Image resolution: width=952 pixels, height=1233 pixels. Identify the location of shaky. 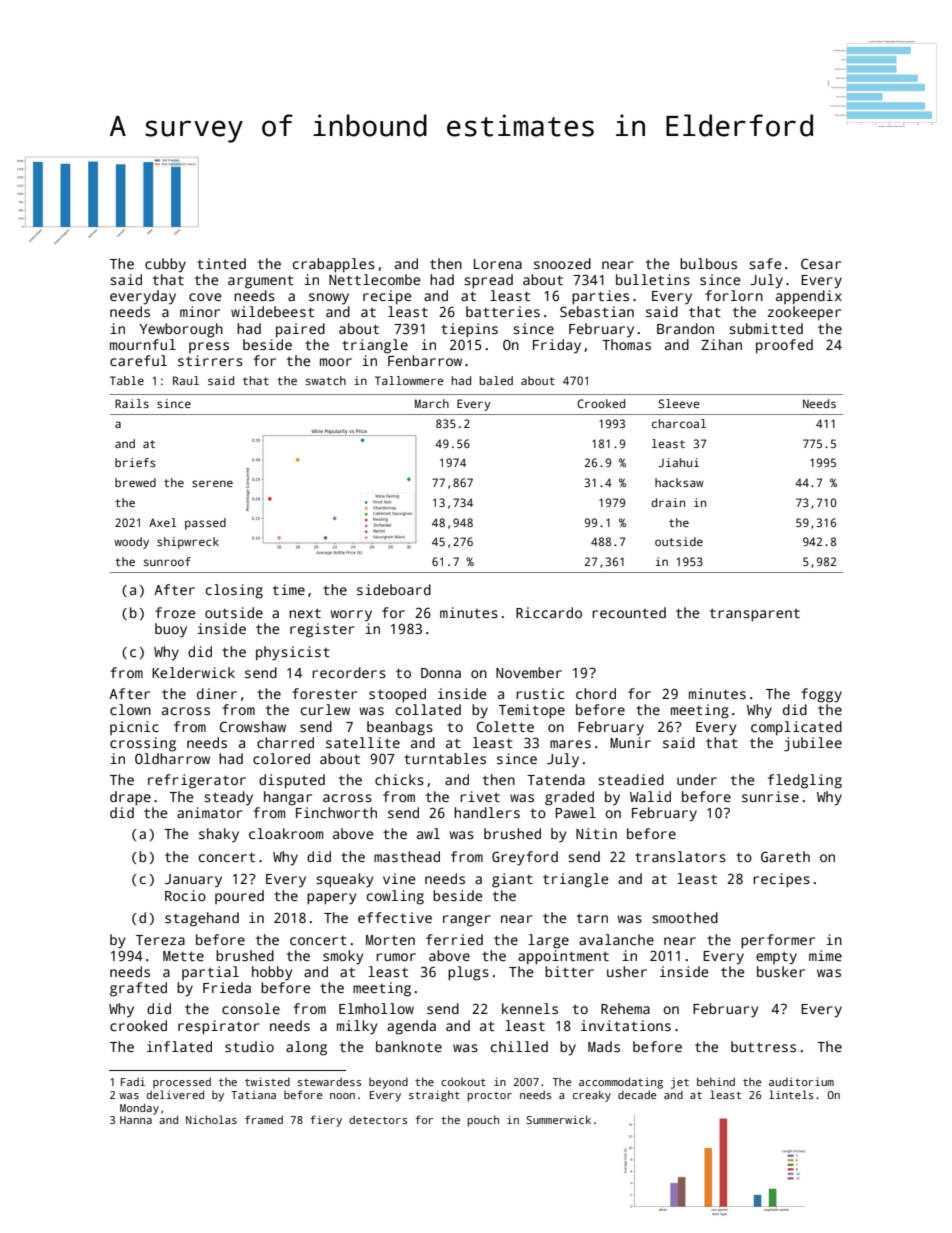
(219, 835).
